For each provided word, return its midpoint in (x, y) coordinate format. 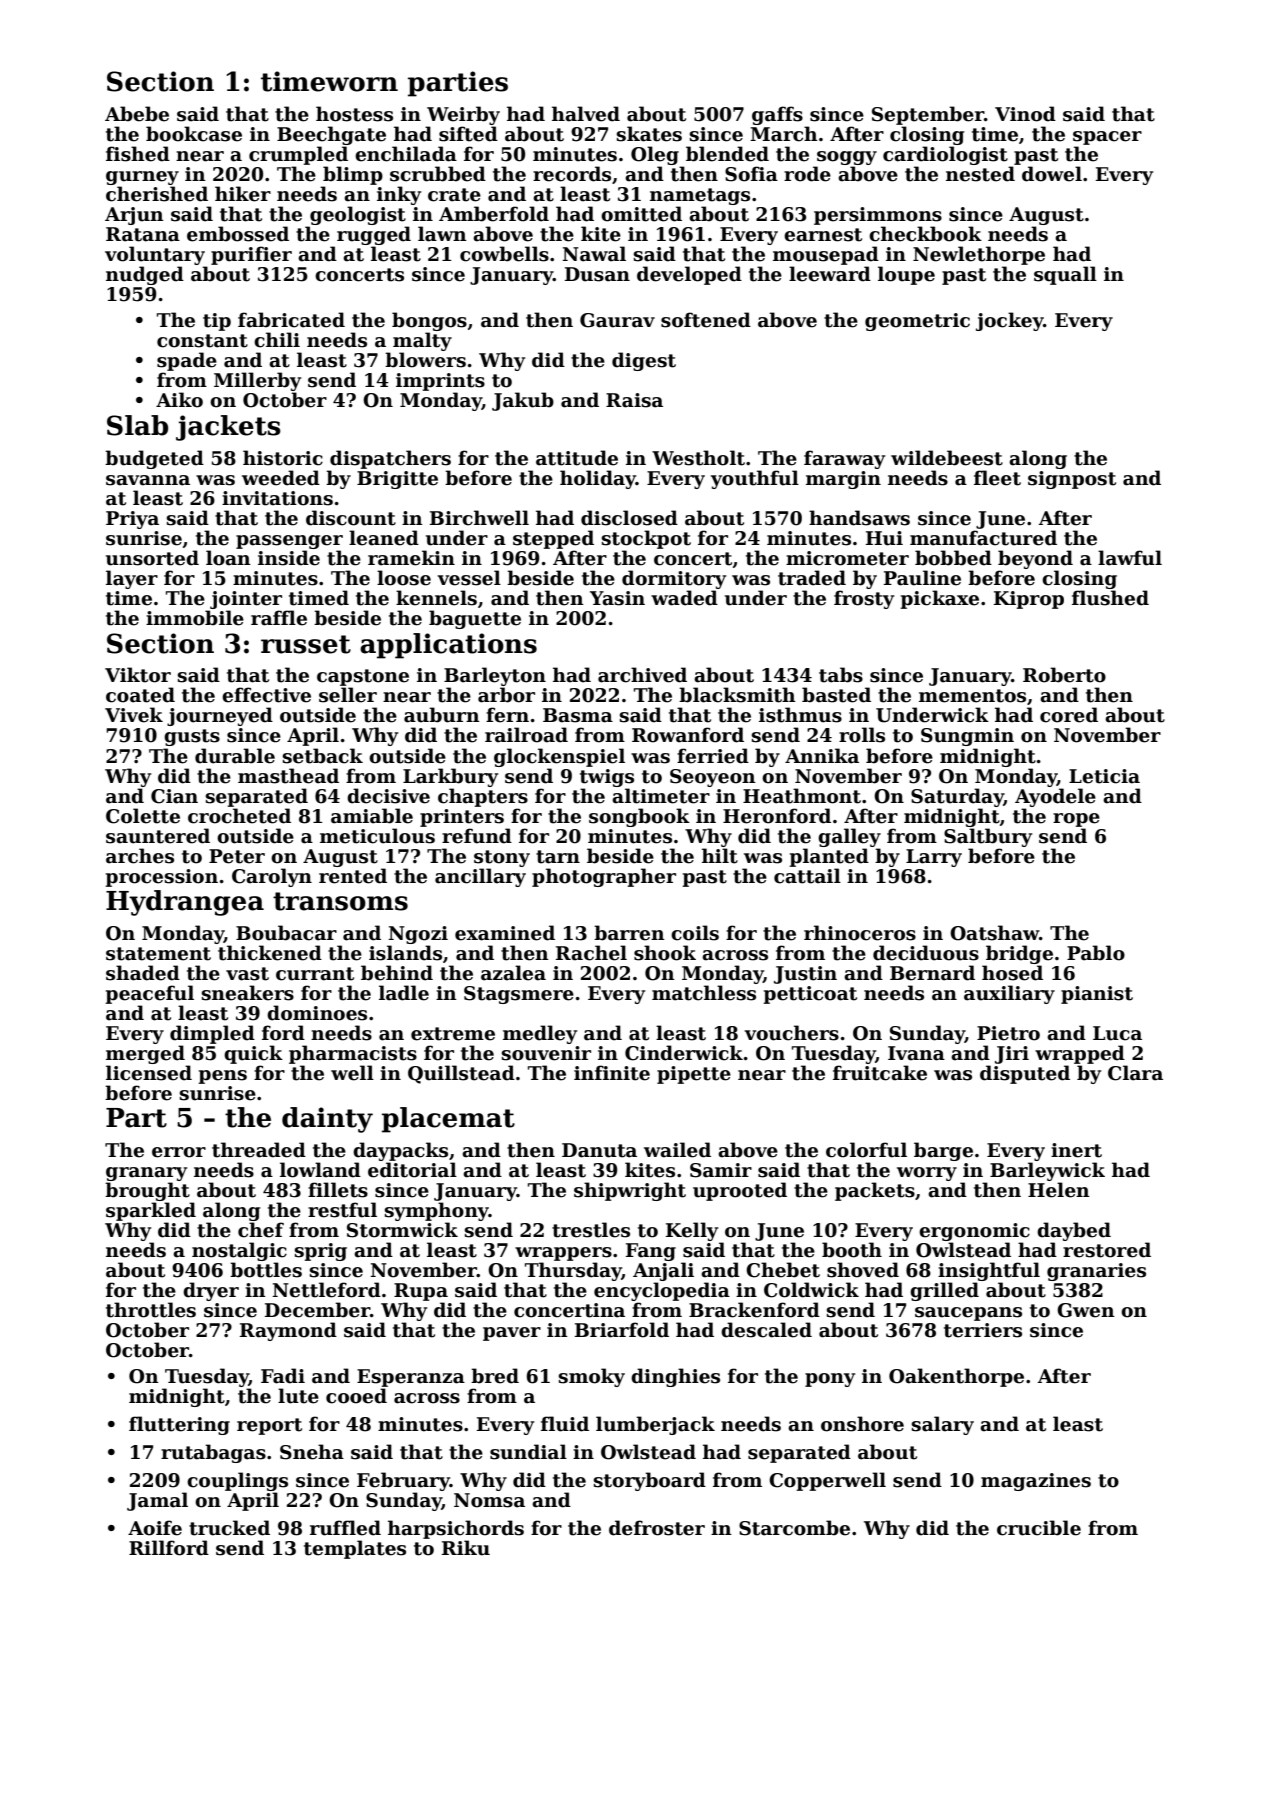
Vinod (1025, 114)
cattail (807, 876)
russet (306, 644)
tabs (841, 675)
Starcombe (794, 1528)
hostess (354, 114)
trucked (229, 1528)
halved (586, 114)
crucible (1039, 1528)
